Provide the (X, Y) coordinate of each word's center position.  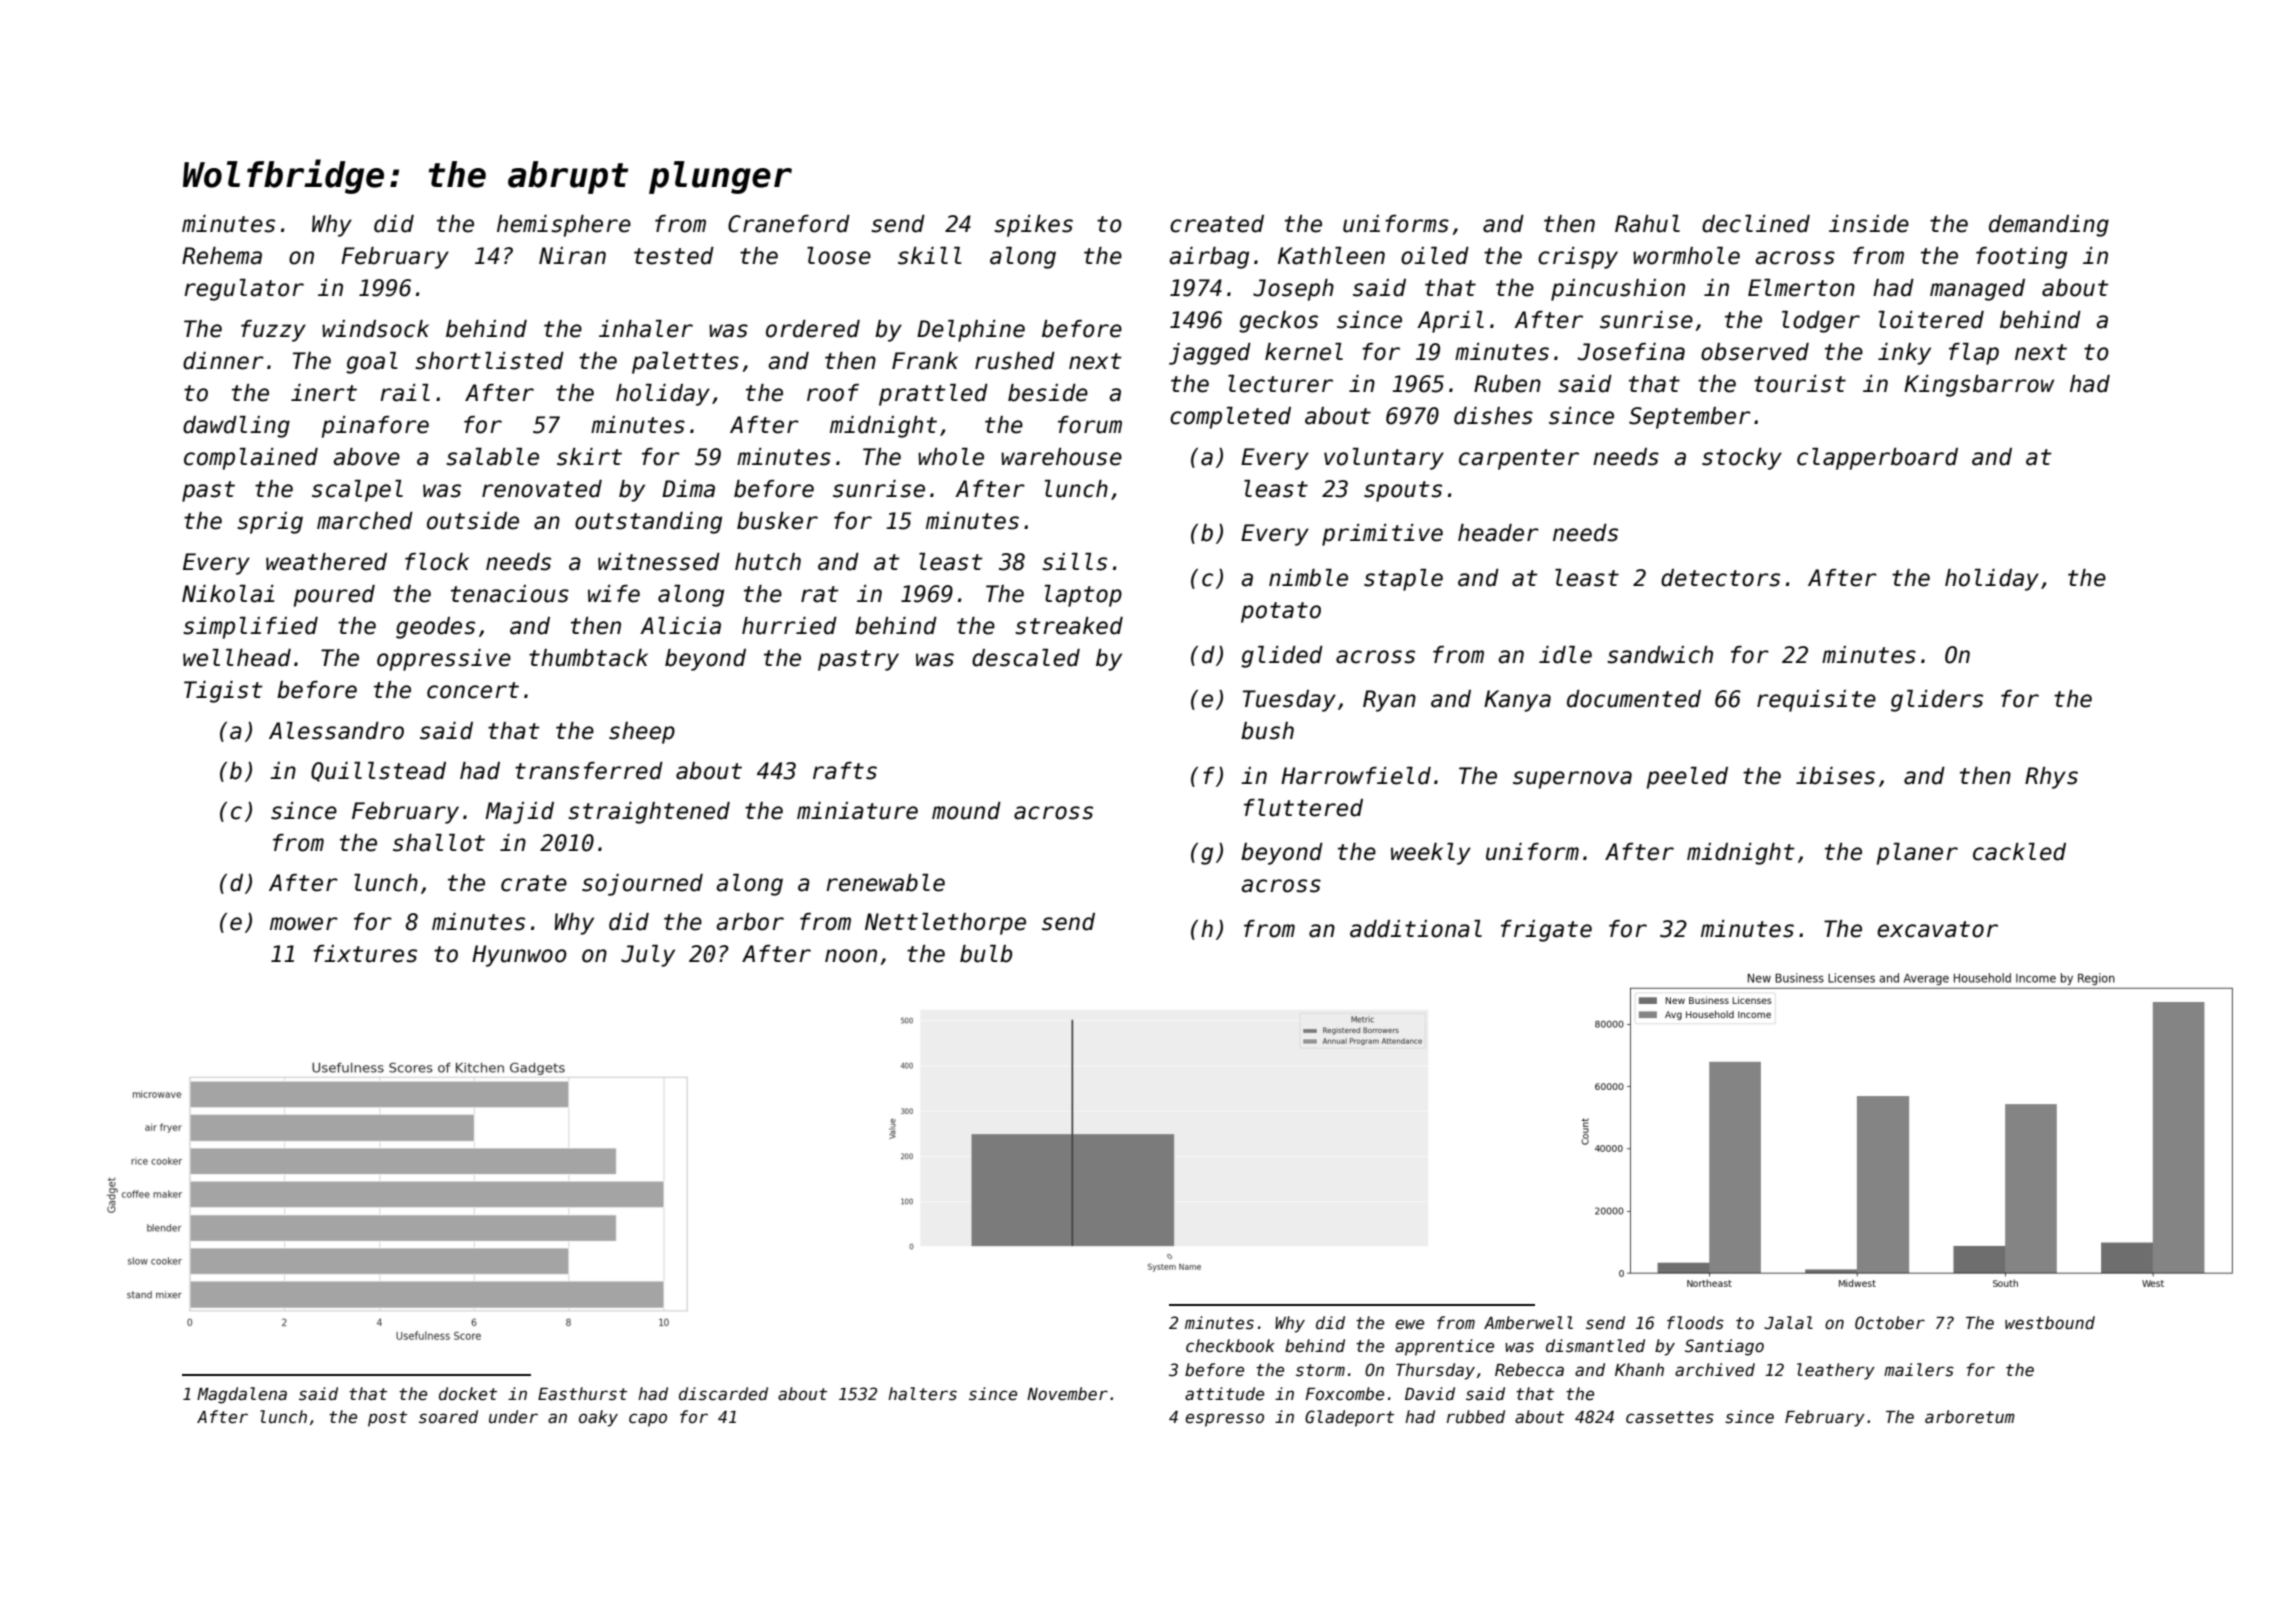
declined (1756, 224)
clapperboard (1877, 459)
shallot (439, 843)
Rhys (2051, 778)
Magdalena (242, 1395)
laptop (1083, 596)
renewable (885, 883)
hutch (768, 562)
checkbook (1230, 1346)
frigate (1546, 931)
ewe (1409, 1324)
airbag (1209, 258)
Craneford (789, 224)
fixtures (365, 954)
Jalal (1788, 1323)
